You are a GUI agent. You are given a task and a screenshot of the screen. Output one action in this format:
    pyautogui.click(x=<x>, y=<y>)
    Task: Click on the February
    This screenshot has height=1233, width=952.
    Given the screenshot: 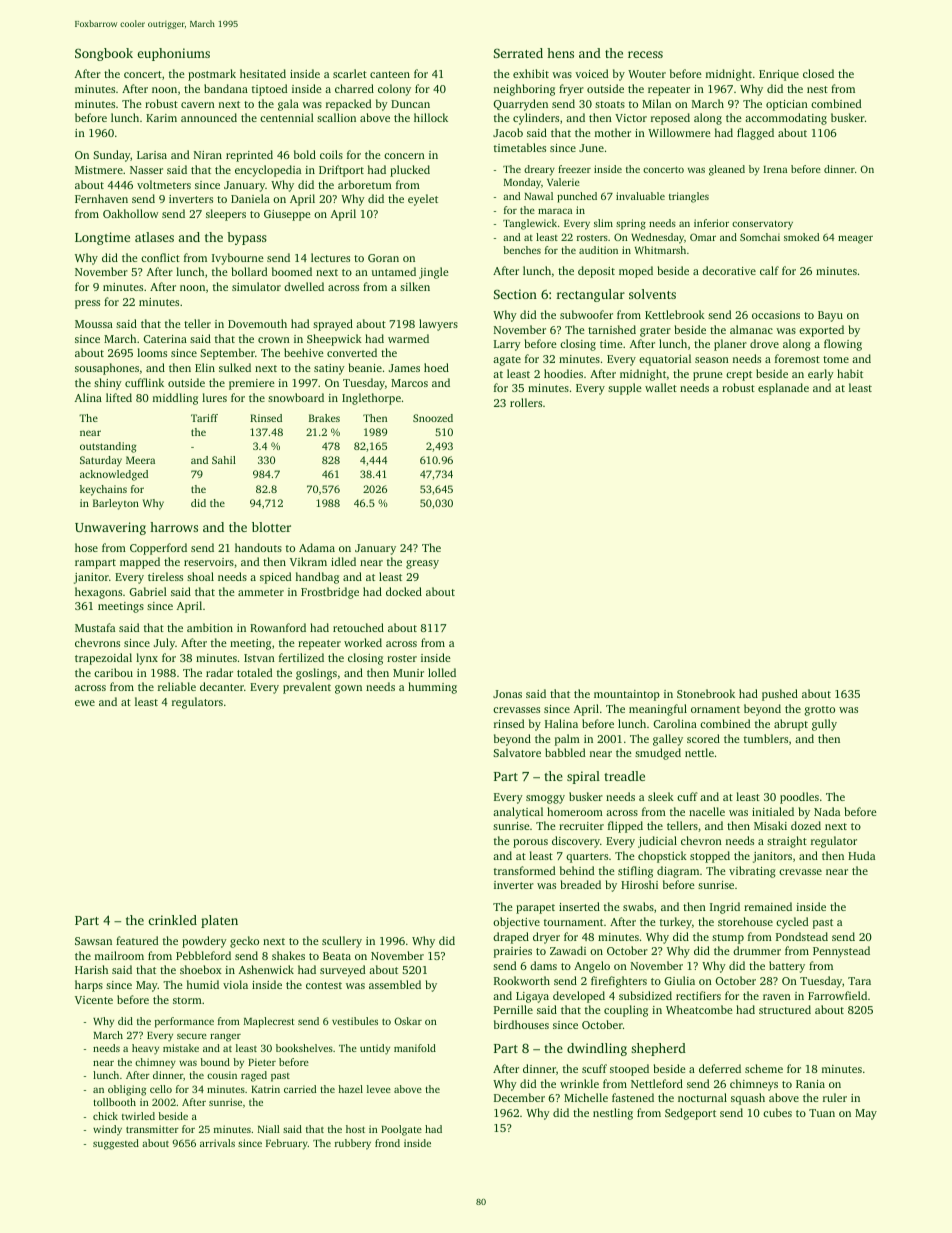 What is the action you would take?
    pyautogui.click(x=287, y=1144)
